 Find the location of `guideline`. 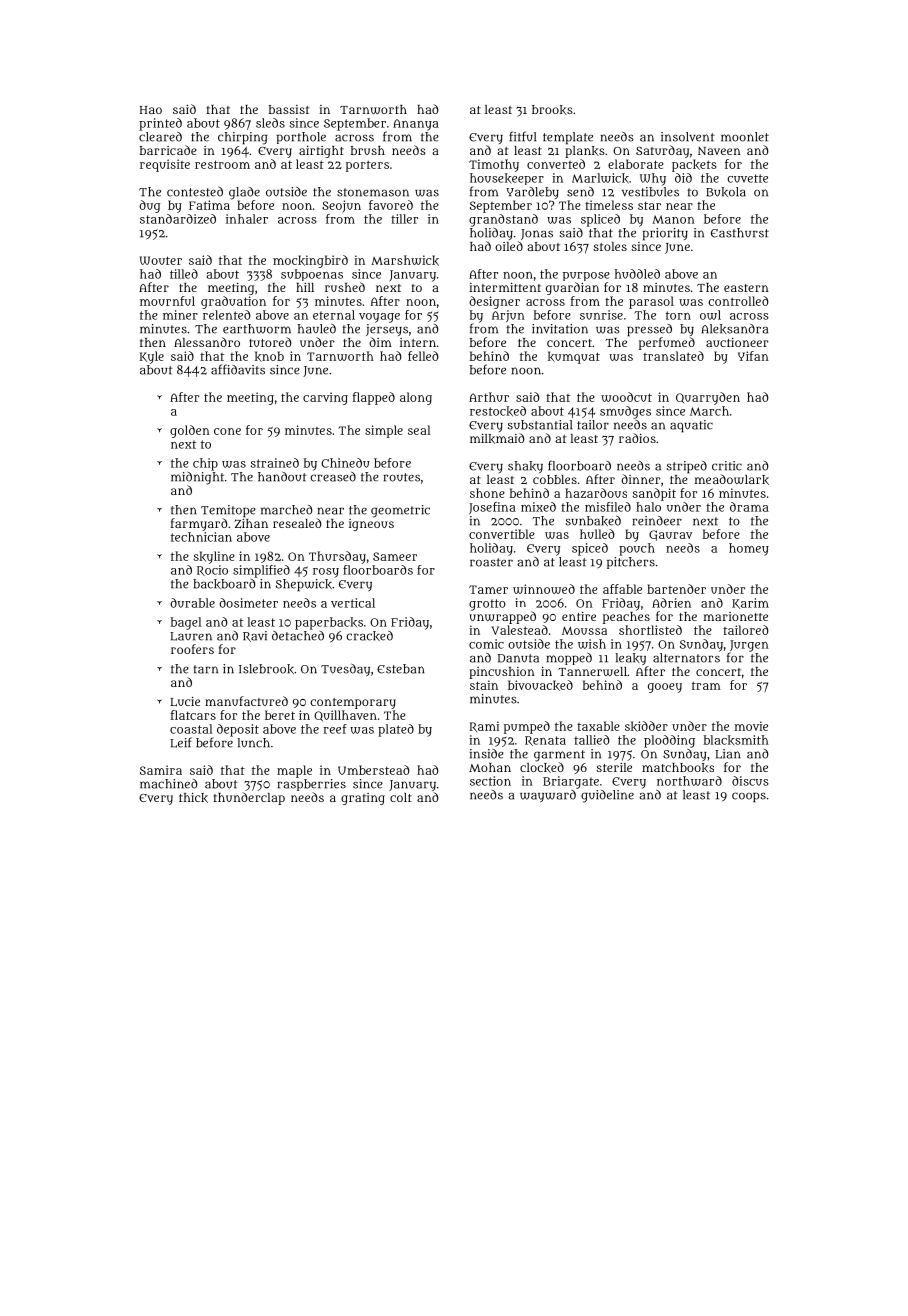

guideline is located at coordinates (607, 796).
